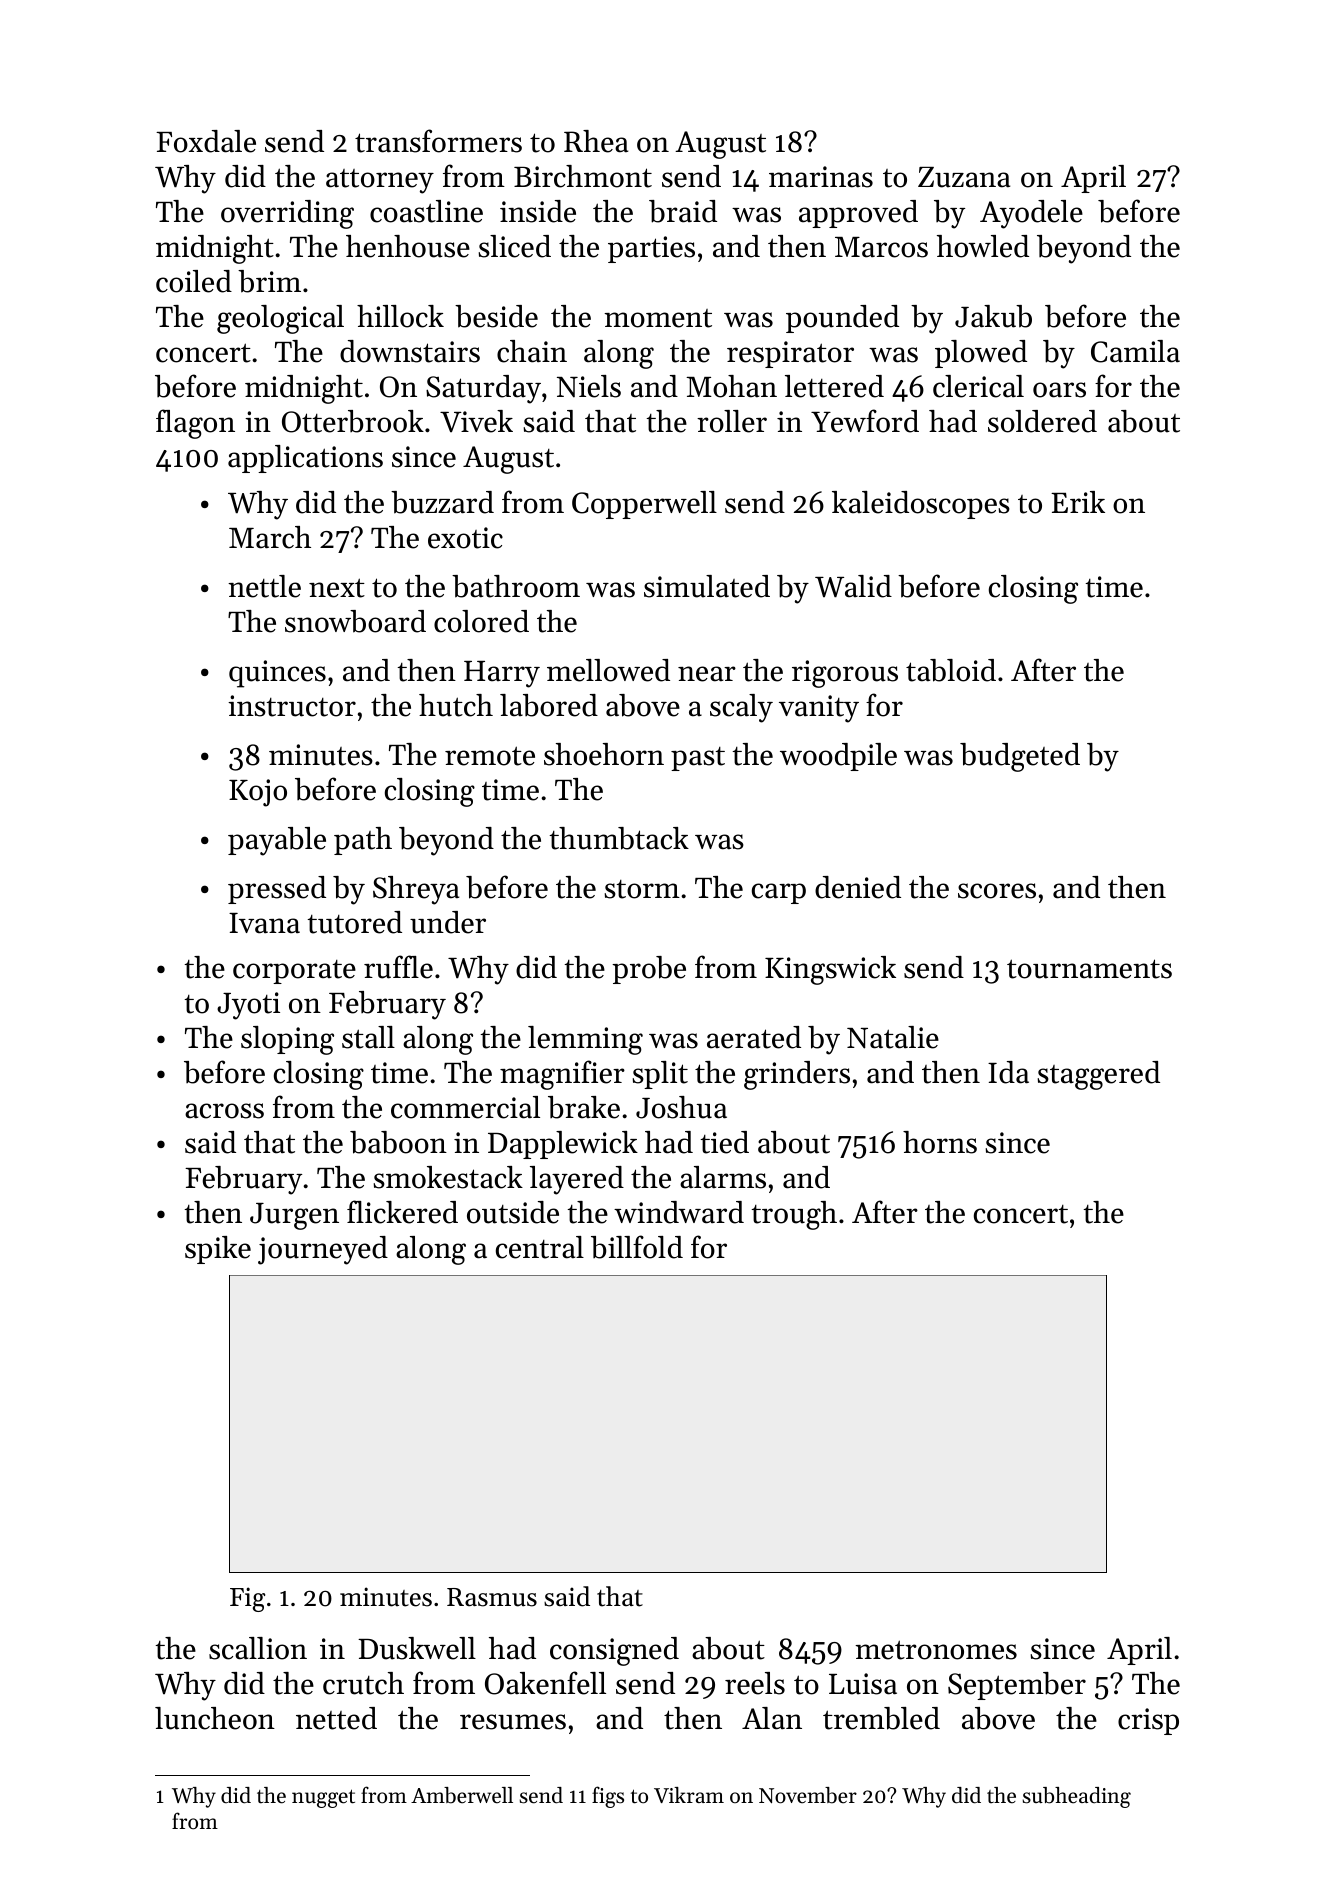 This page has height=1890, width=1336. Describe the element at coordinates (732, 421) in the page. I see `roller` at that location.
